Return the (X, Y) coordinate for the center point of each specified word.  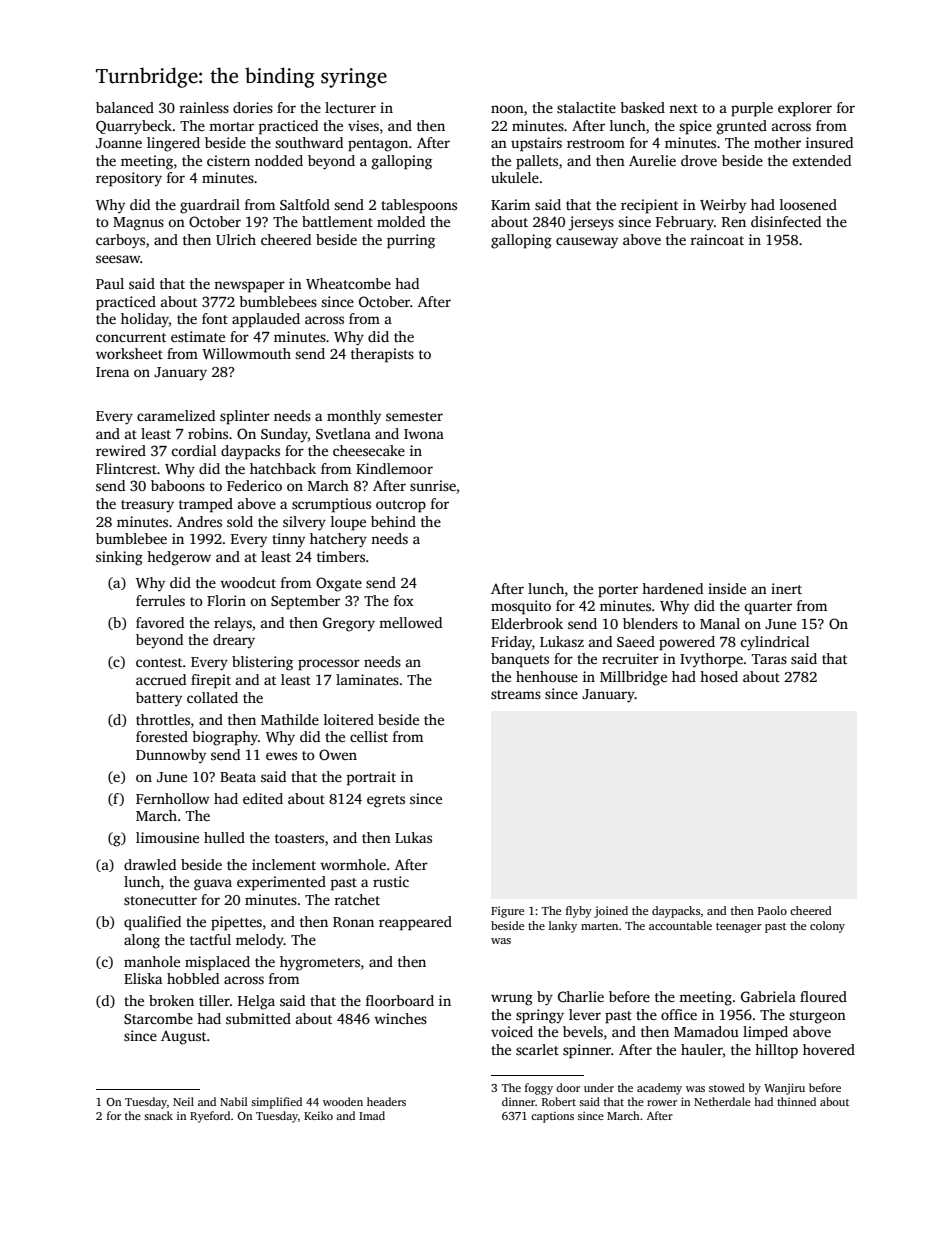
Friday (511, 643)
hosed (719, 676)
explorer (805, 109)
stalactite (586, 107)
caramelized (176, 415)
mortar (231, 126)
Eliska (143, 978)
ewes (281, 756)
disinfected (786, 221)
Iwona (424, 434)
